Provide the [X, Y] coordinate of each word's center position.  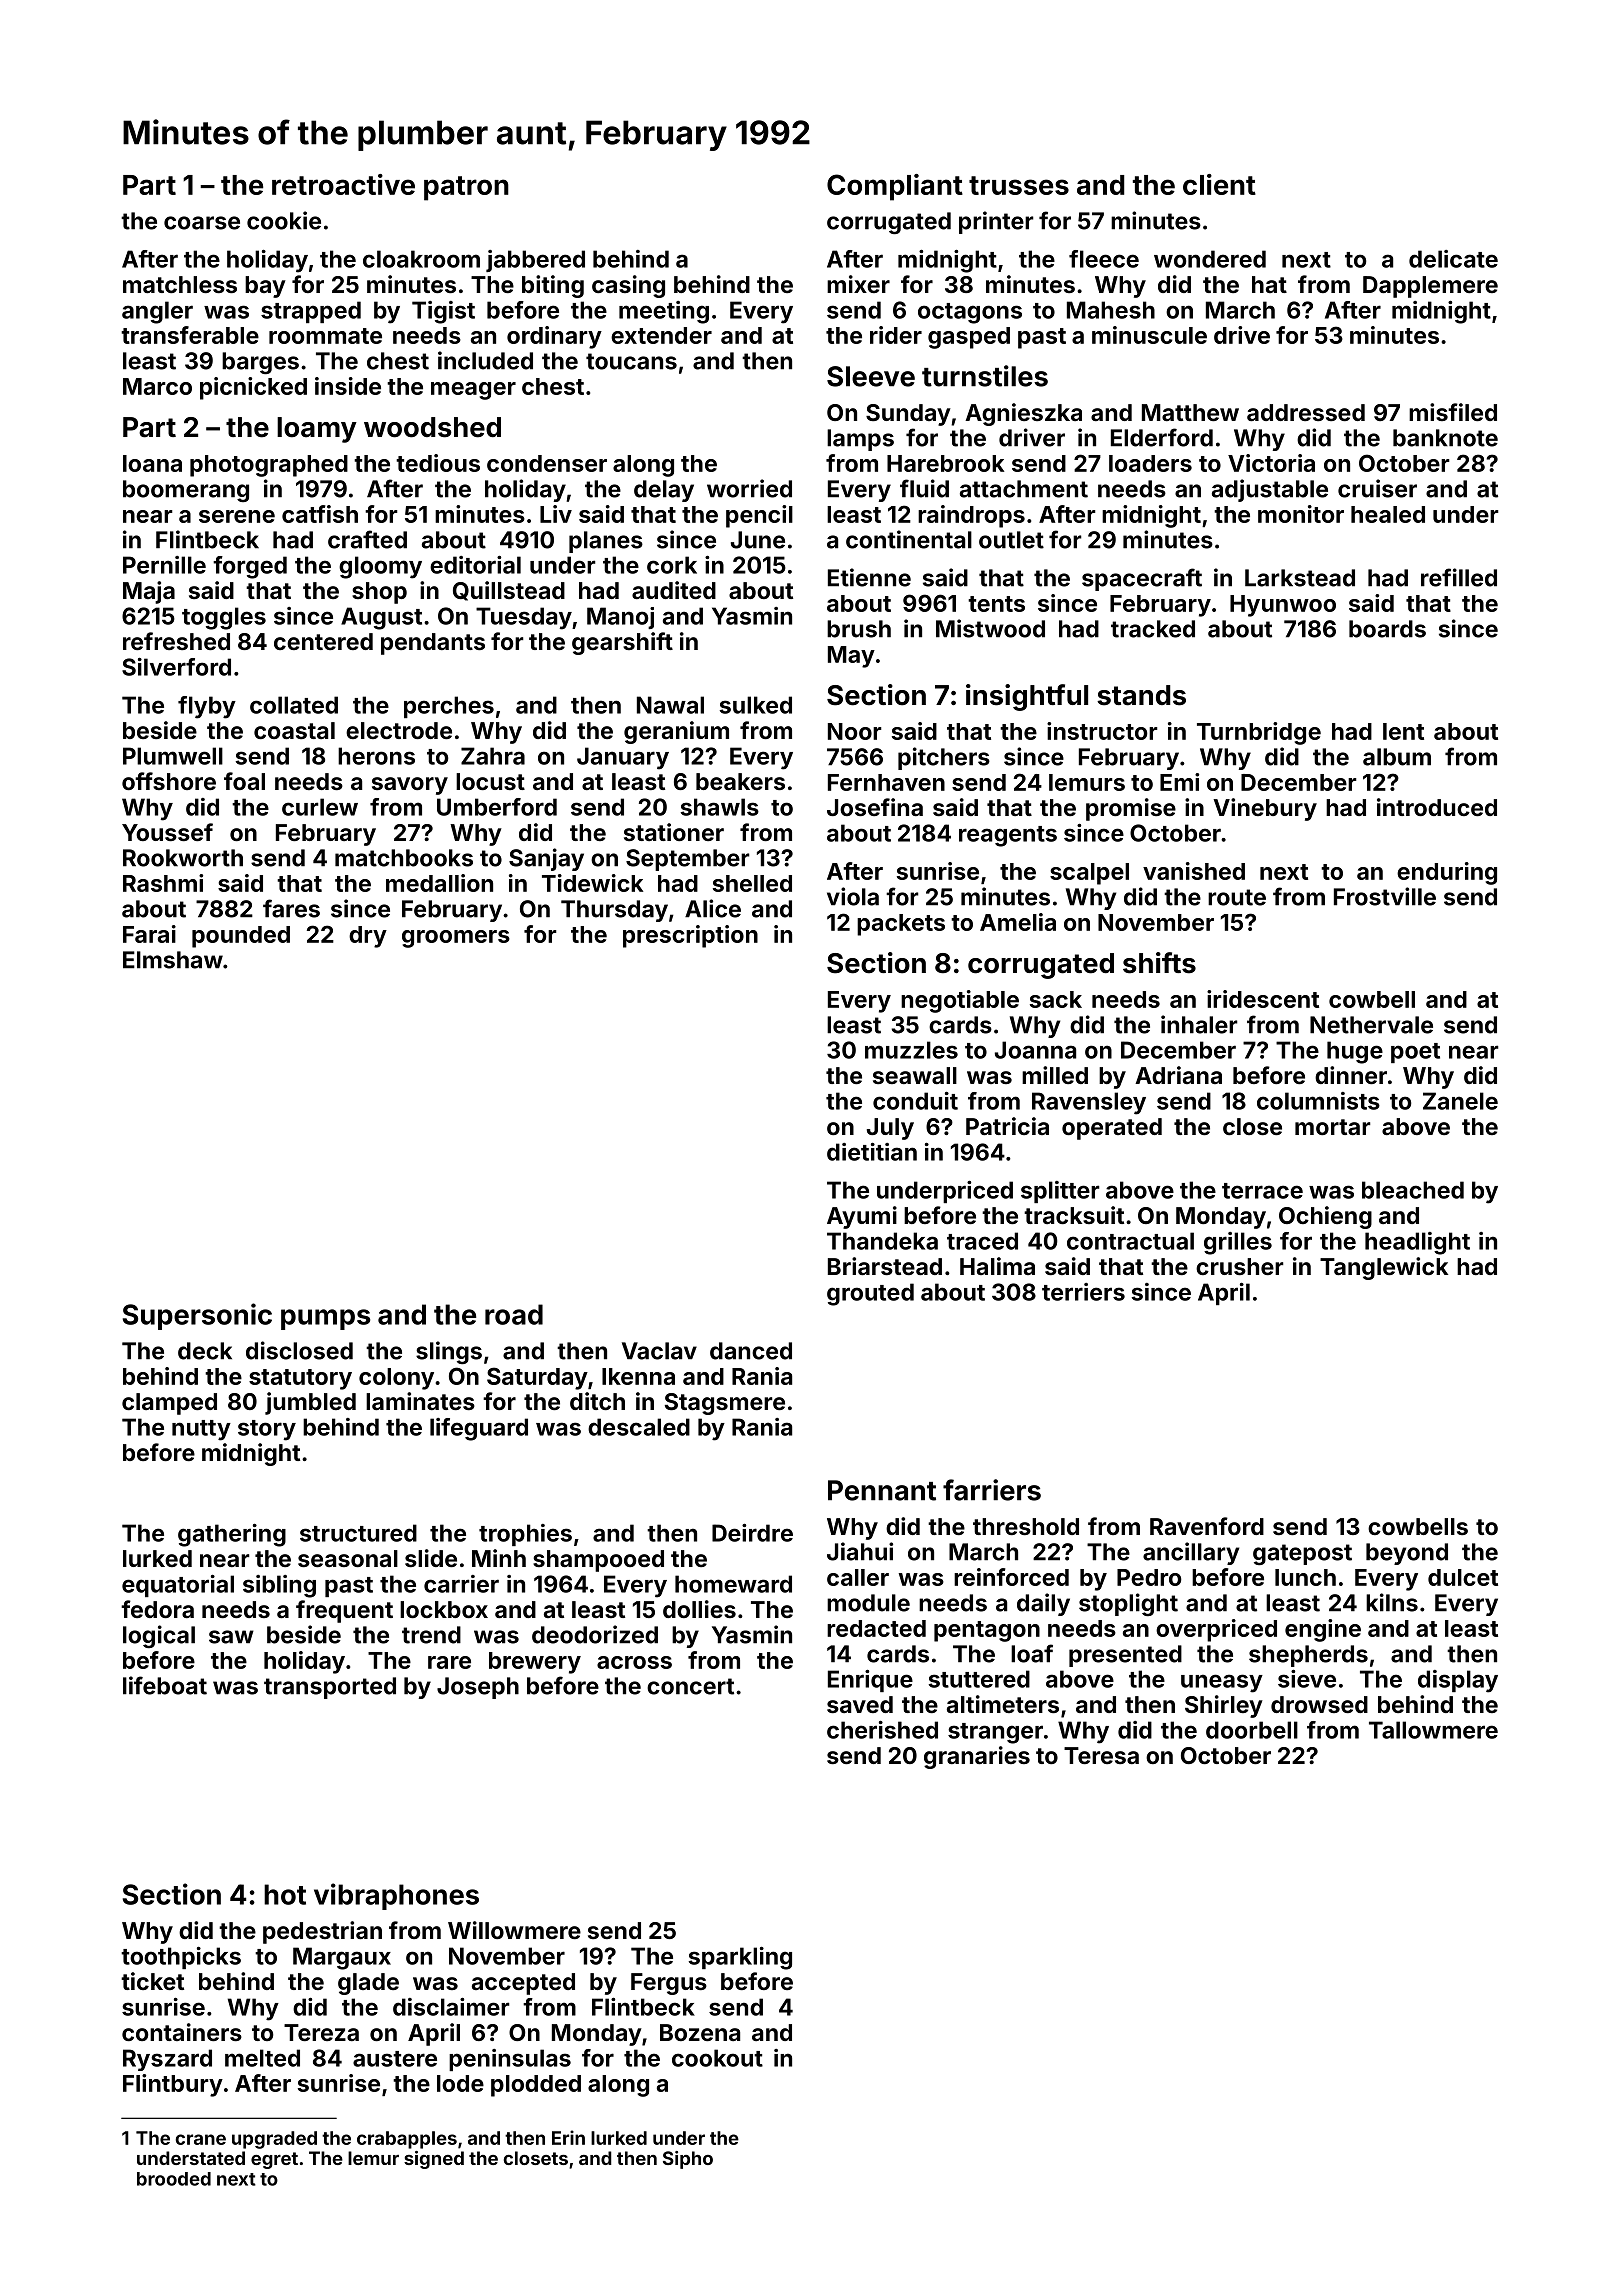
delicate [1453, 259]
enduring [1447, 873]
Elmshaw [173, 960]
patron [466, 188]
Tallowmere [1433, 1730]
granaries [977, 1757]
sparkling [740, 1958]
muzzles [911, 1050]
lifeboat [165, 1685]
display [1458, 1681]
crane [200, 2139]
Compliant [895, 187]
